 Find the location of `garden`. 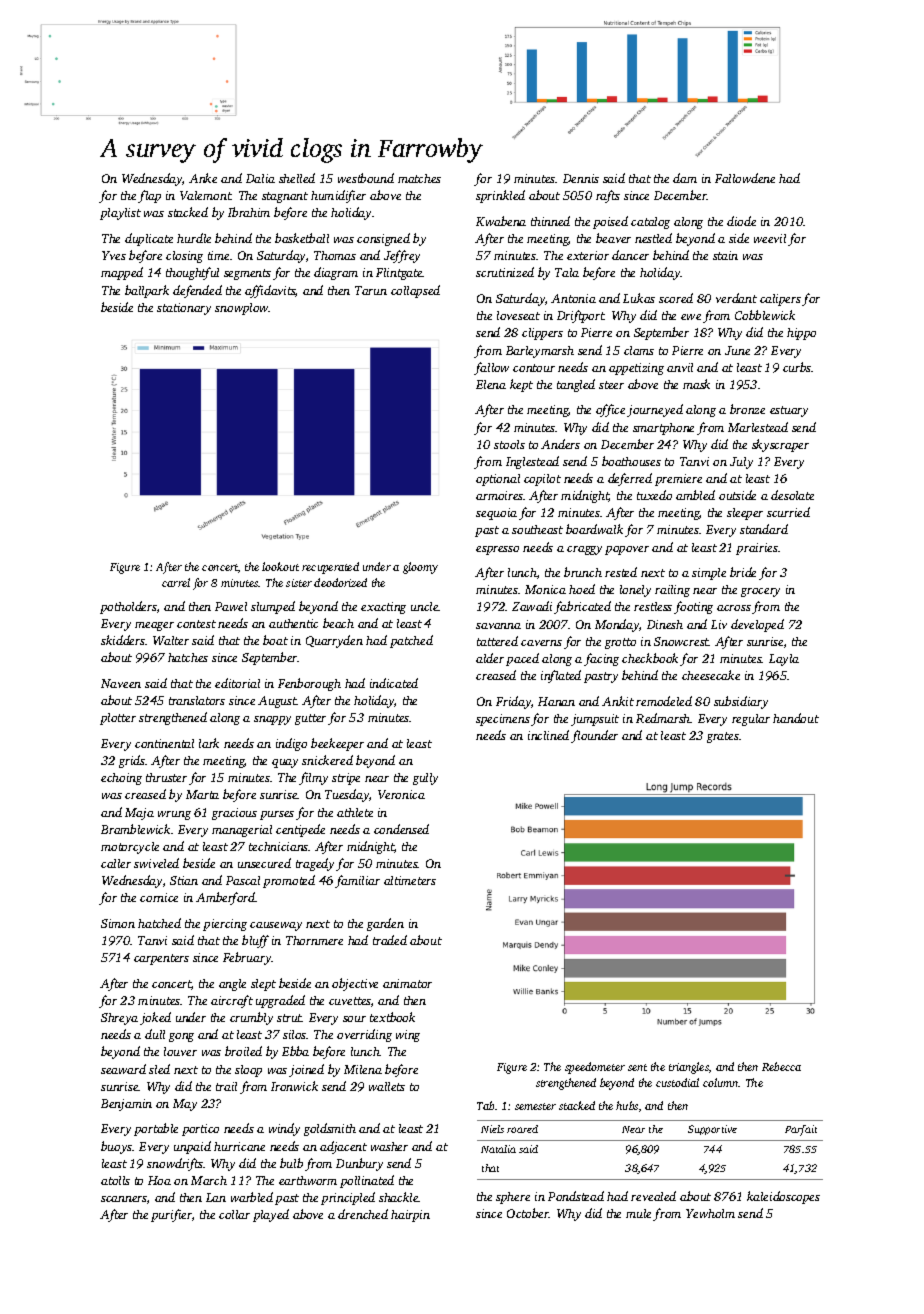

garden is located at coordinates (385, 924).
